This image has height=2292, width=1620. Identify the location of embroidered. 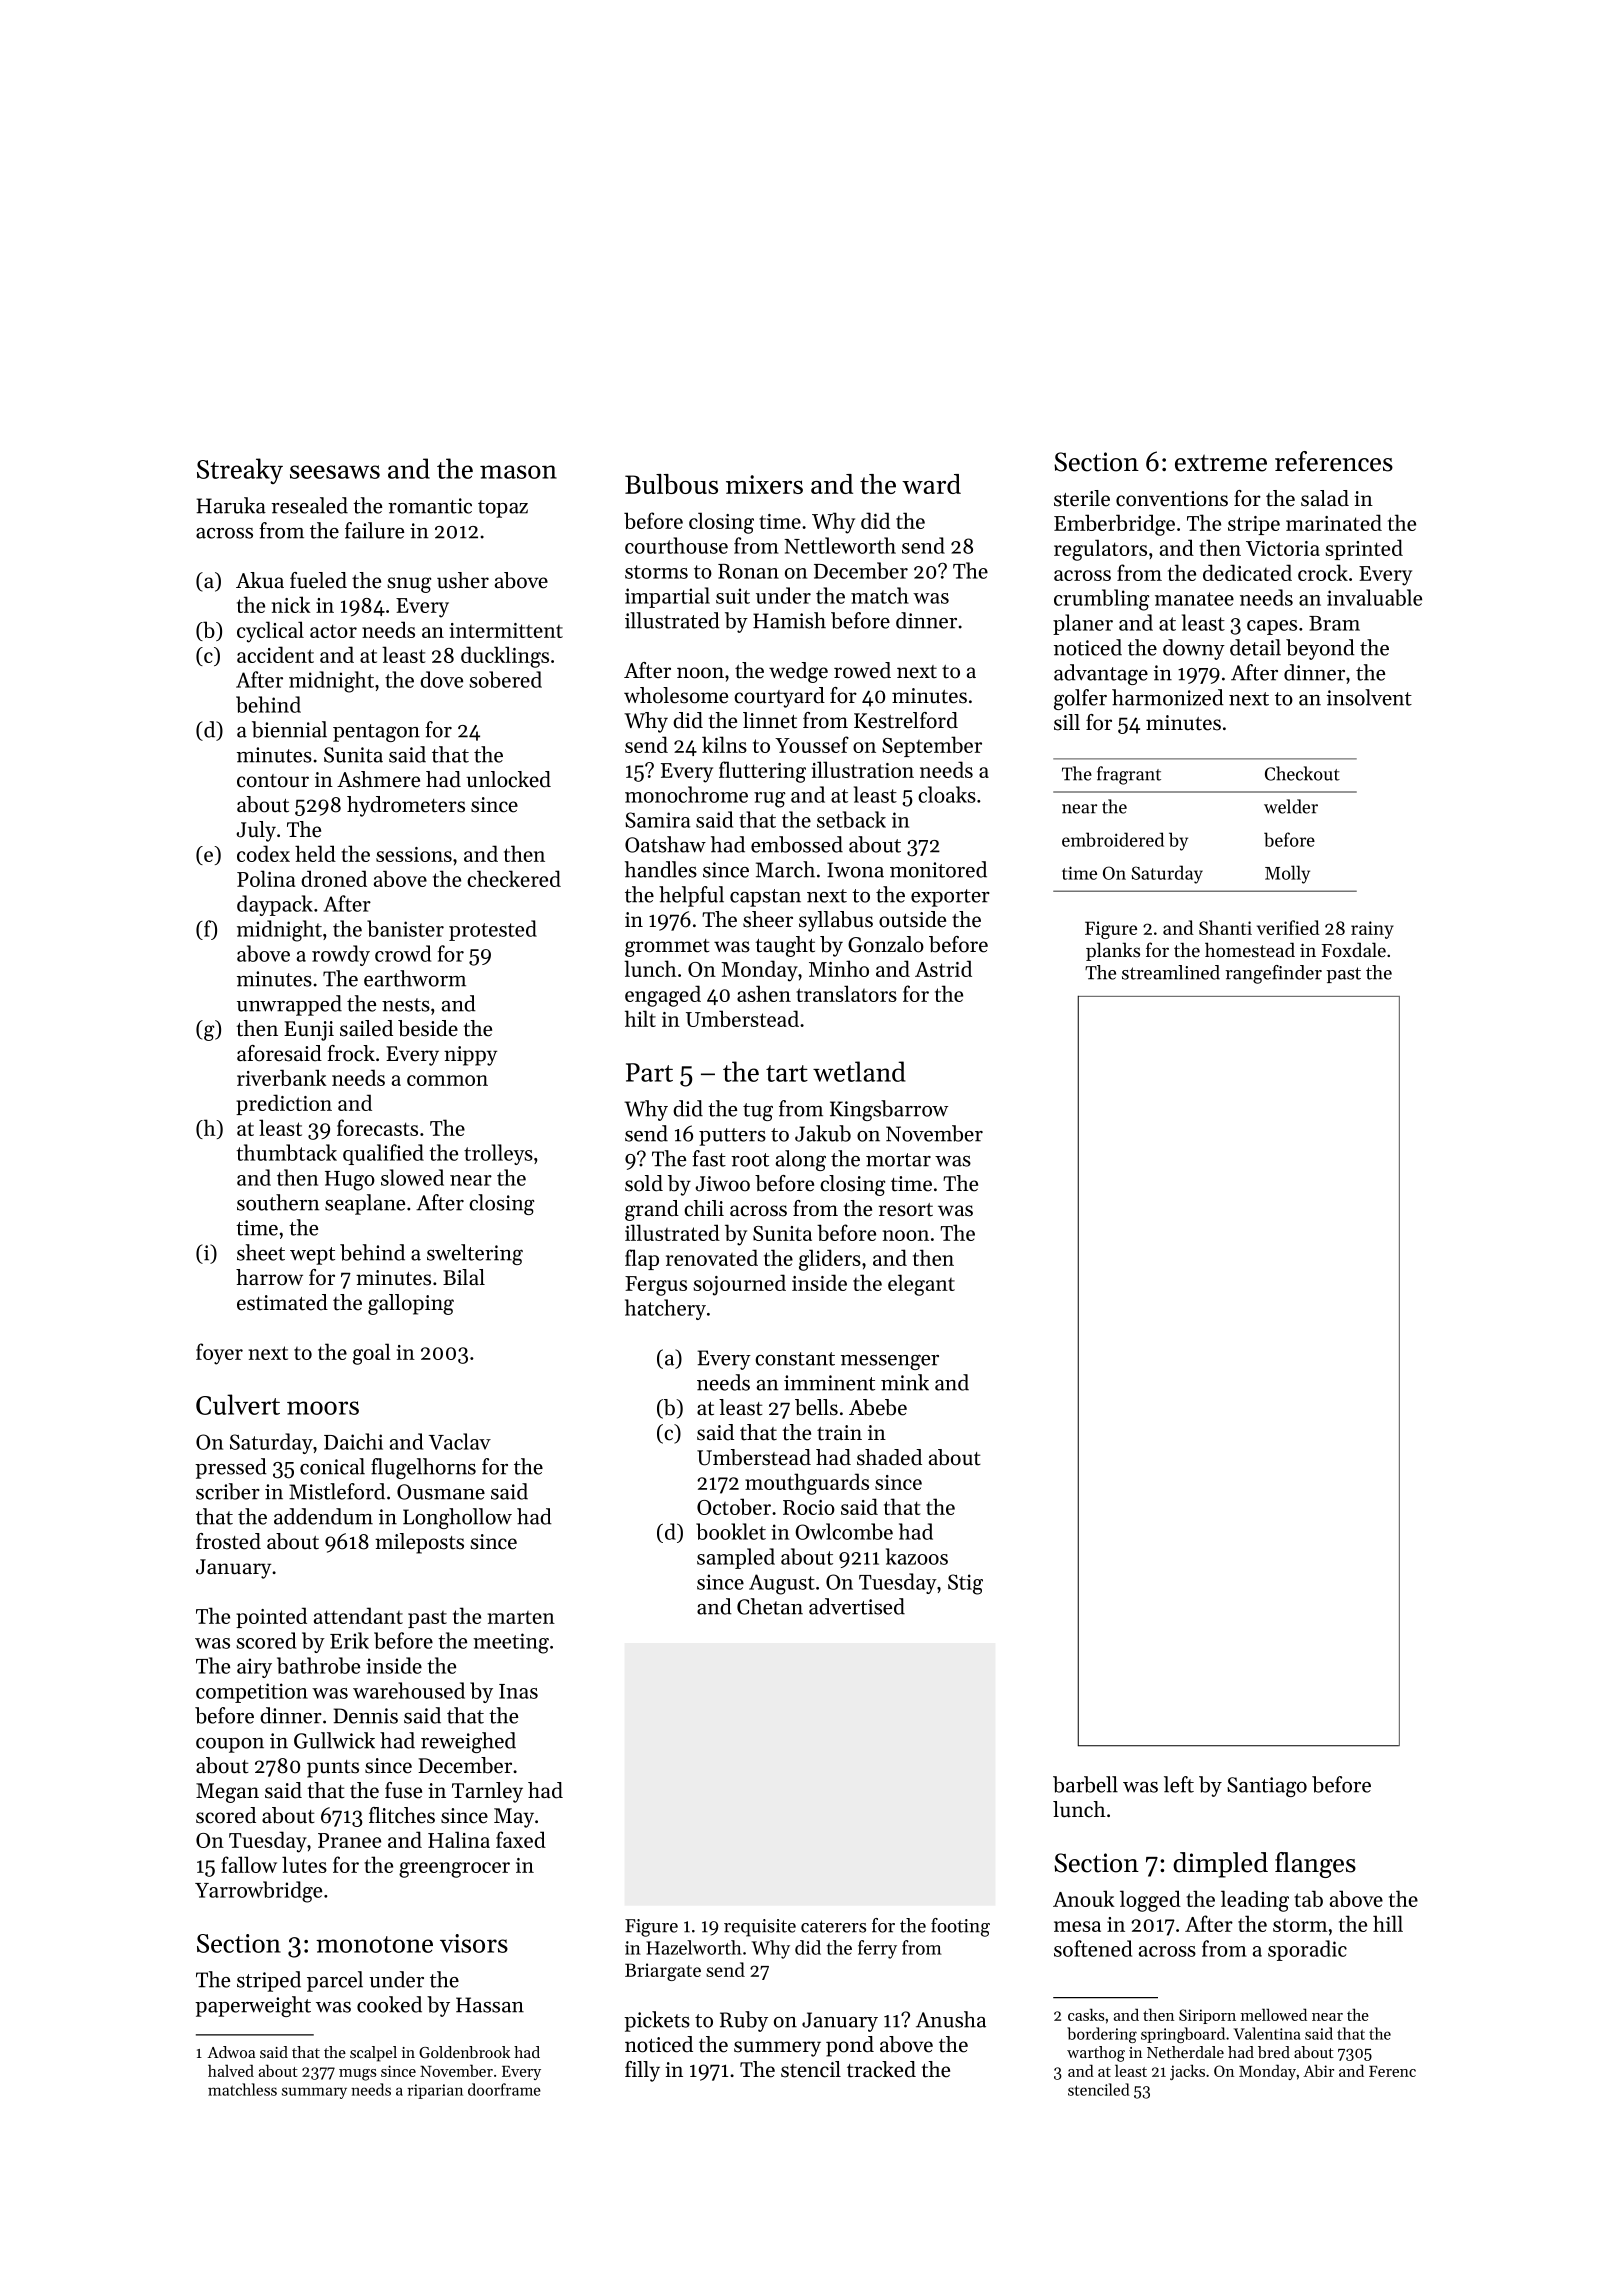
(1113, 839).
